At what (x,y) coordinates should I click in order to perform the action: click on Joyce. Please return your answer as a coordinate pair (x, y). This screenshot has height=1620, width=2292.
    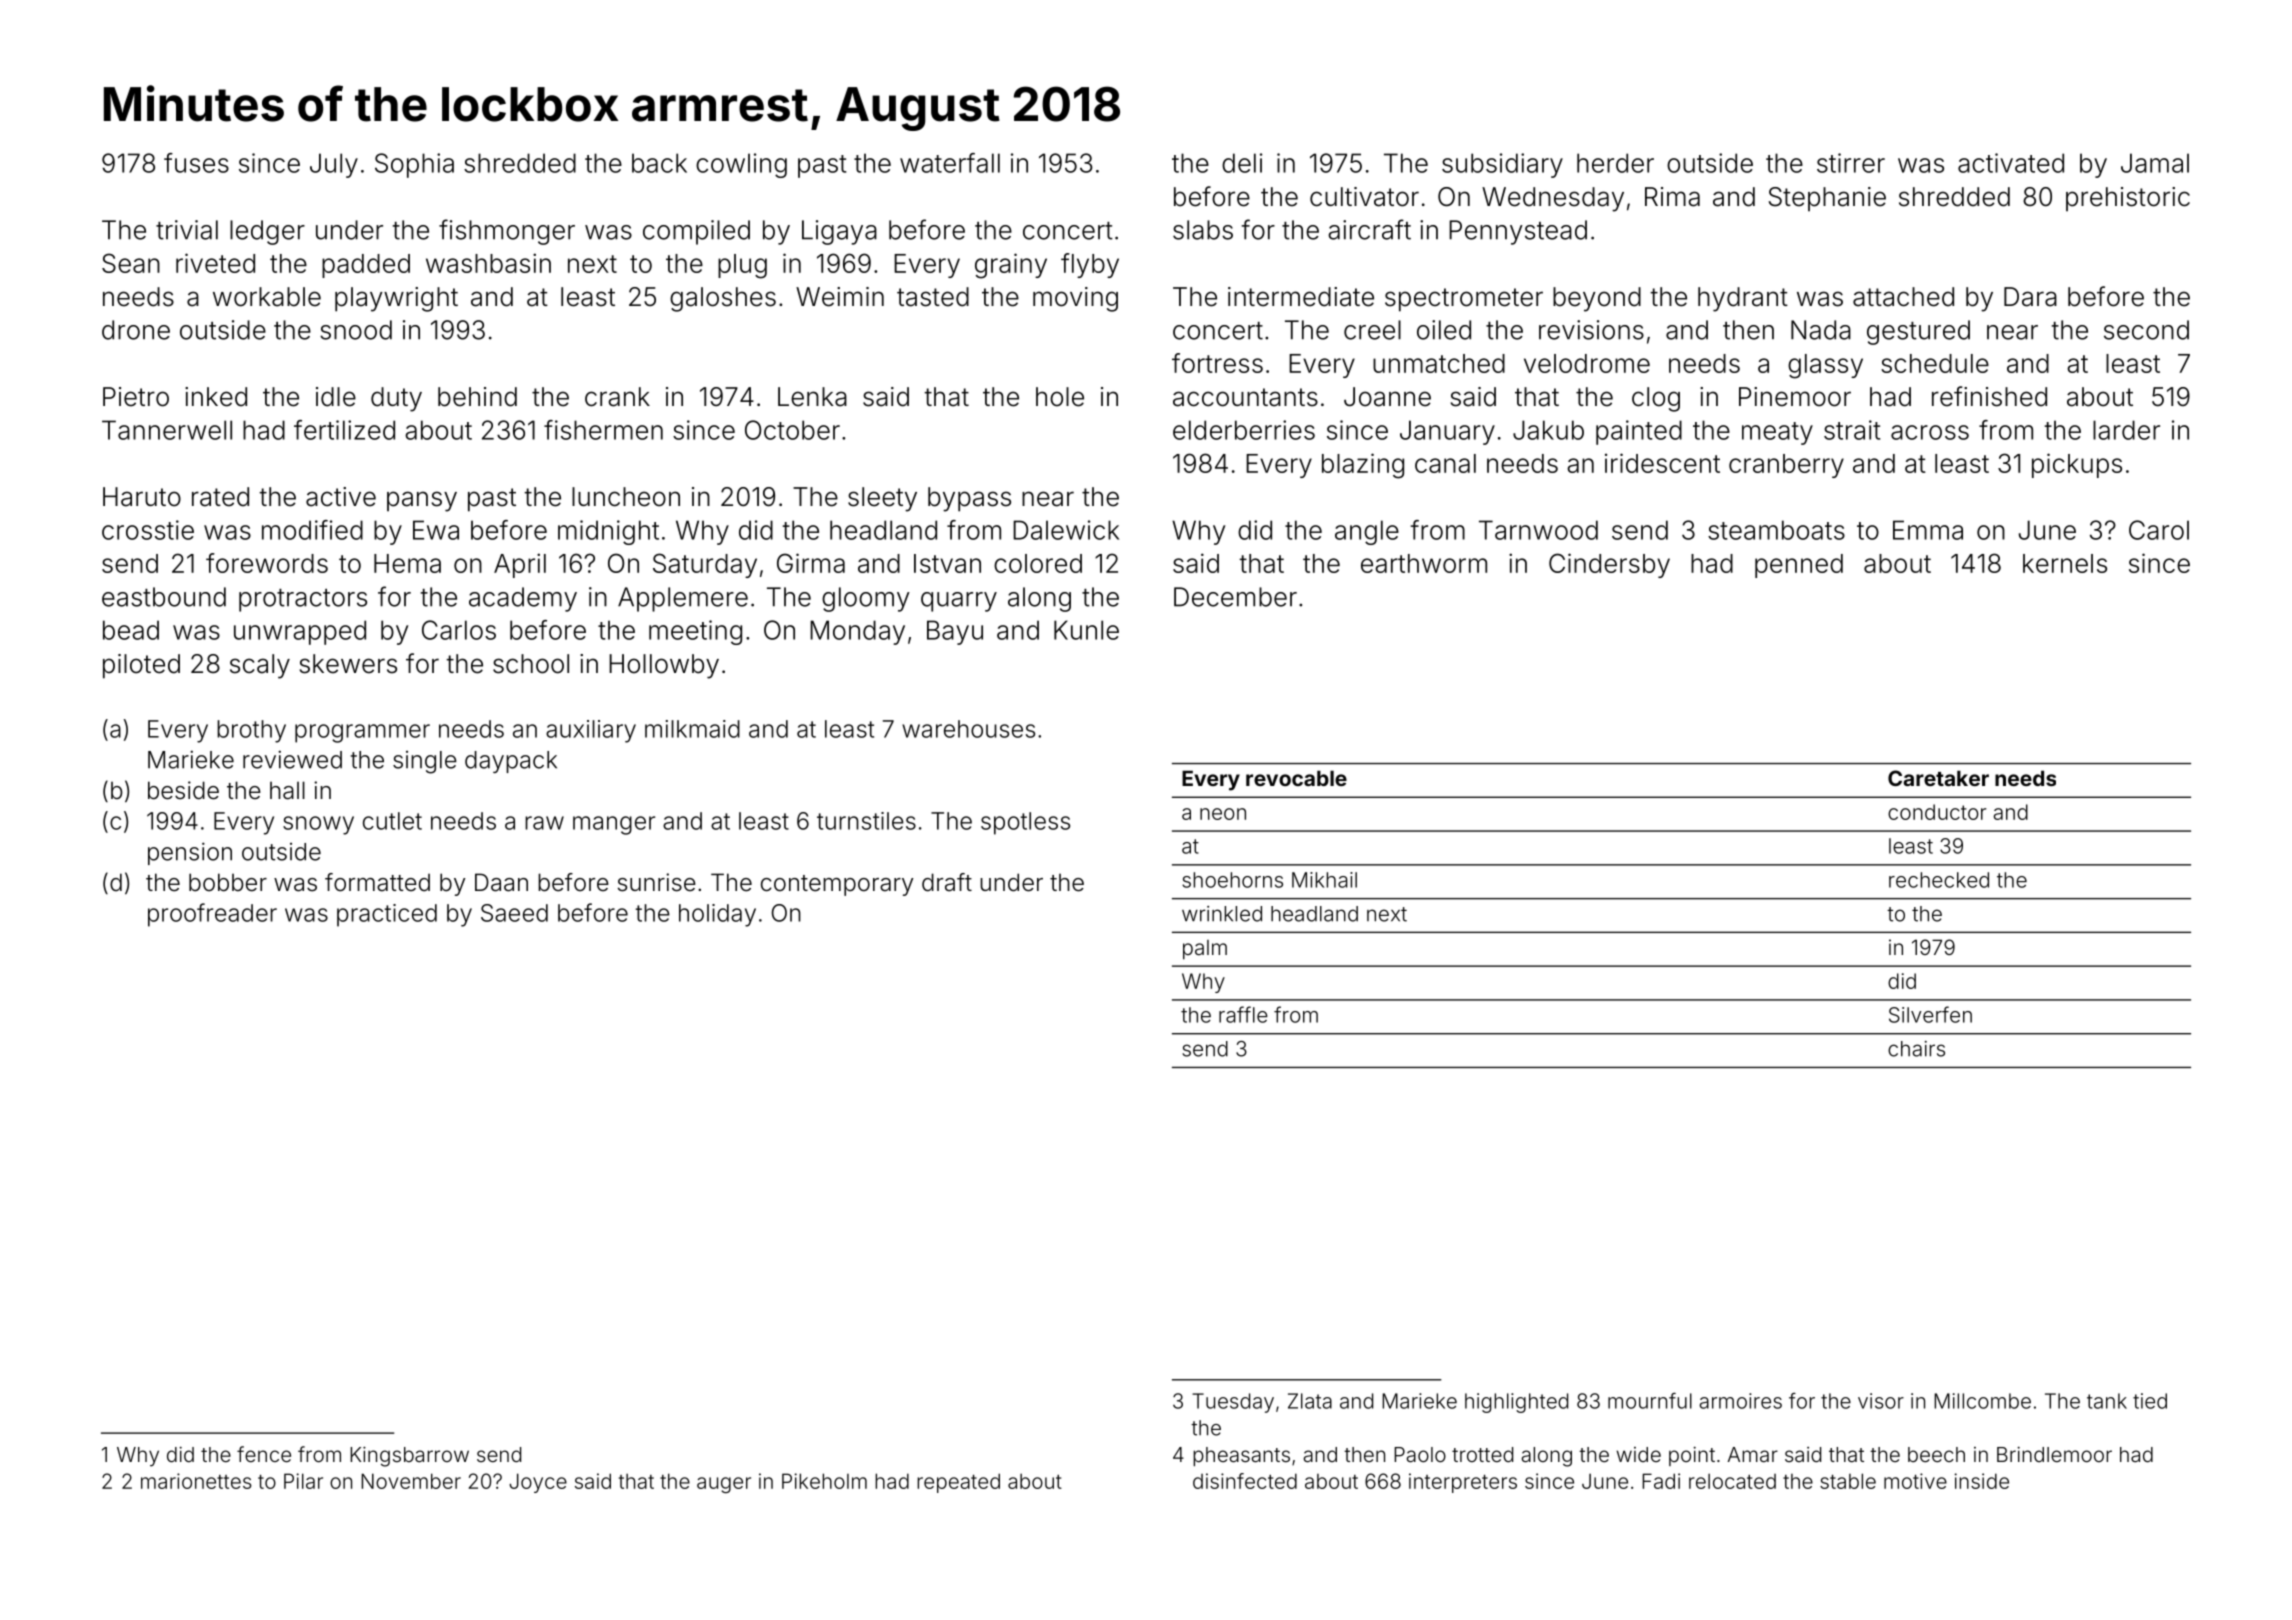
    Looking at the image, I should click on (538, 1483).
